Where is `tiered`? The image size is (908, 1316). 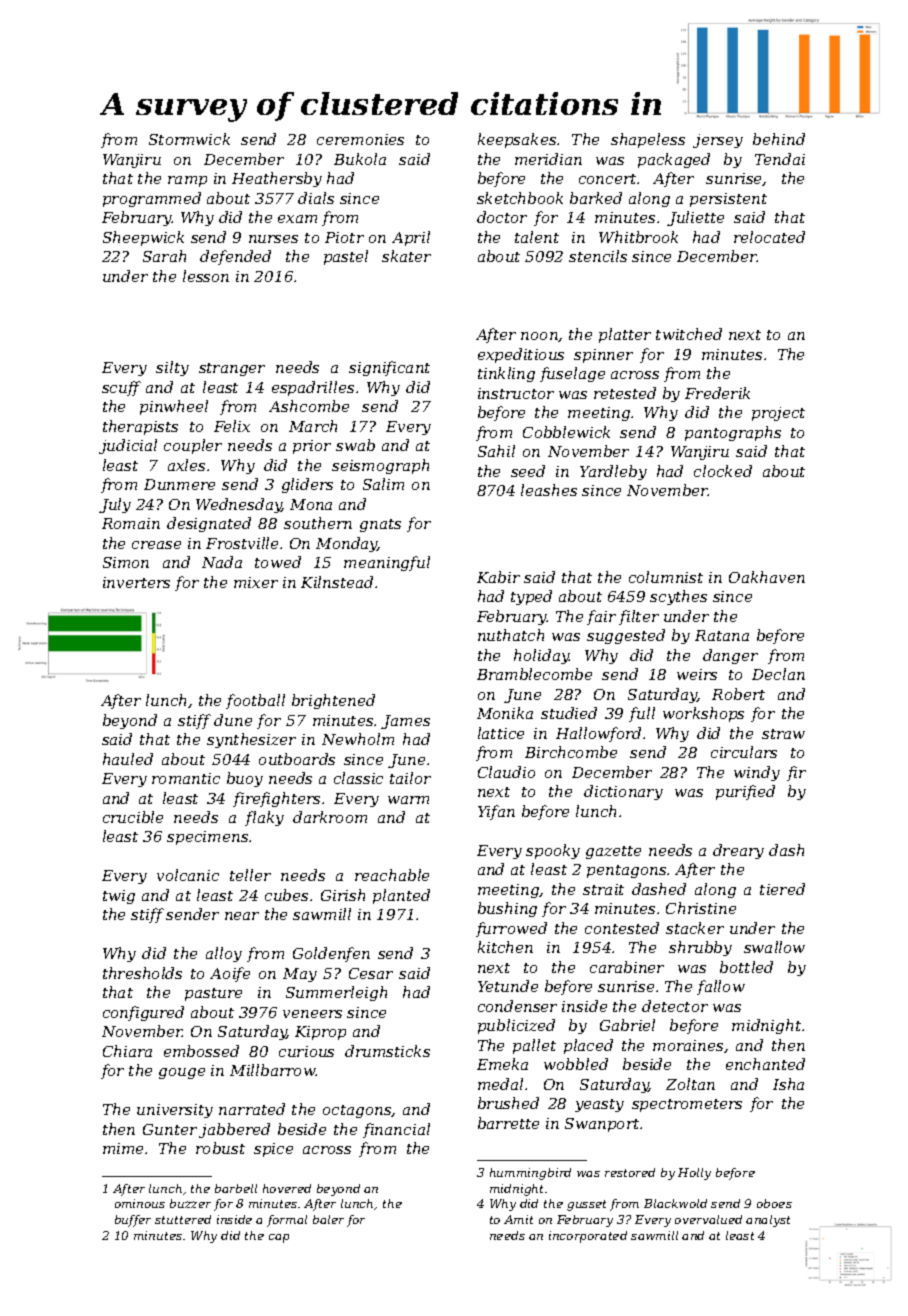
tiered is located at coordinates (782, 889).
